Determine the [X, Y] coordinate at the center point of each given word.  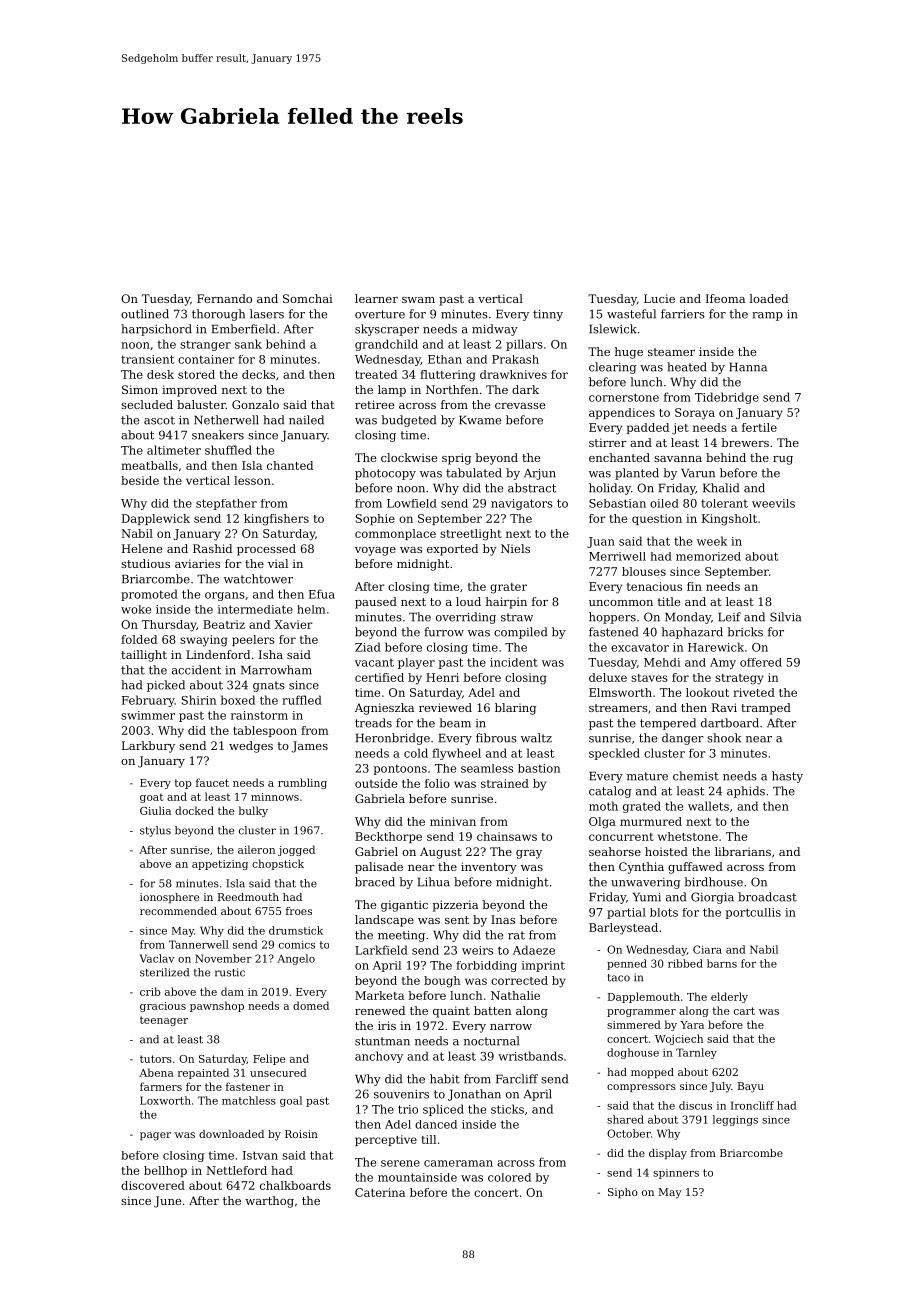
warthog [269, 1202]
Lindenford [218, 654]
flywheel [456, 754]
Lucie [659, 298]
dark [525, 389]
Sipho [623, 1193]
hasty [787, 777]
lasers [267, 314]
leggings [735, 1120]
